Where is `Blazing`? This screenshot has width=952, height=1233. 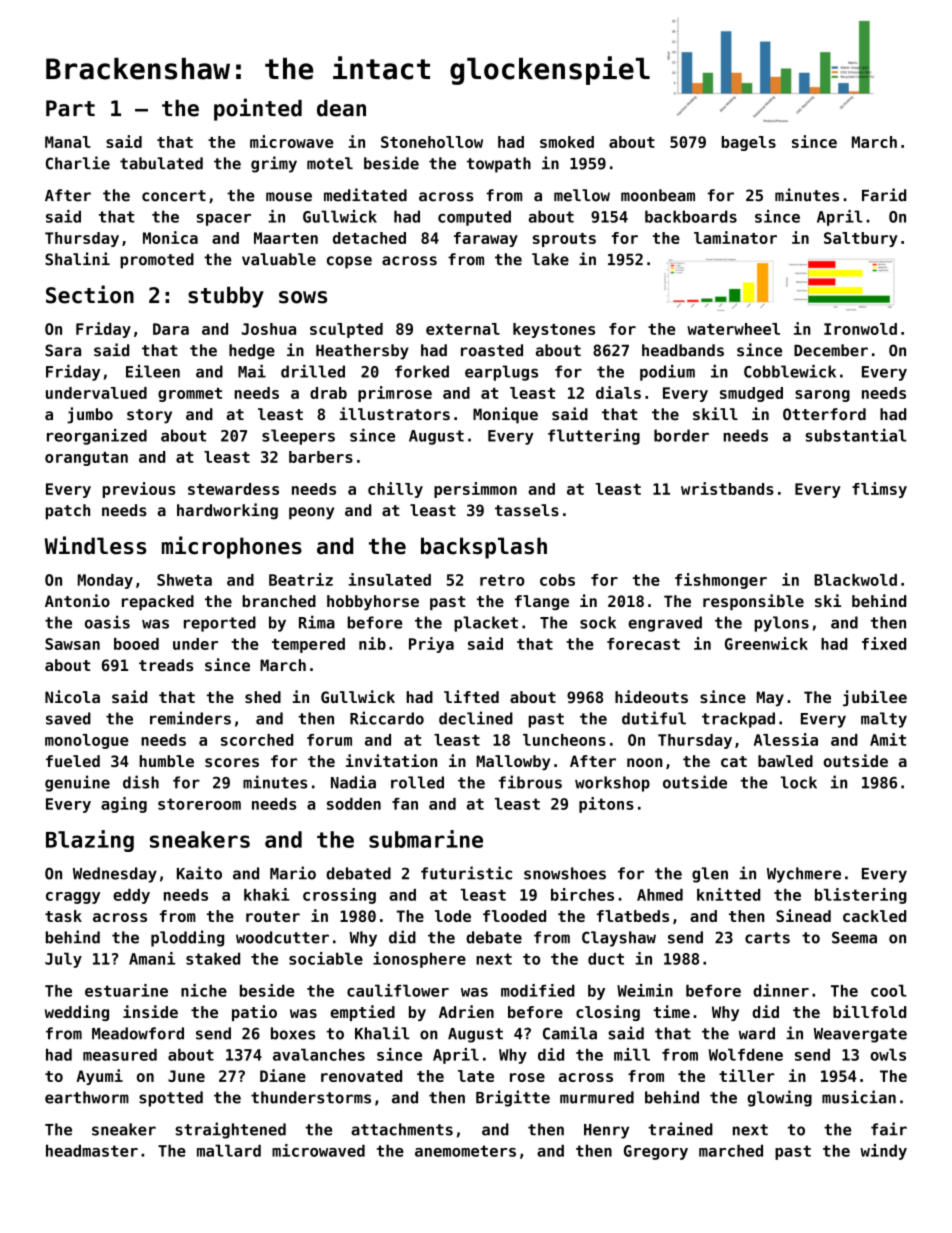 Blazing is located at coordinates (90, 841).
